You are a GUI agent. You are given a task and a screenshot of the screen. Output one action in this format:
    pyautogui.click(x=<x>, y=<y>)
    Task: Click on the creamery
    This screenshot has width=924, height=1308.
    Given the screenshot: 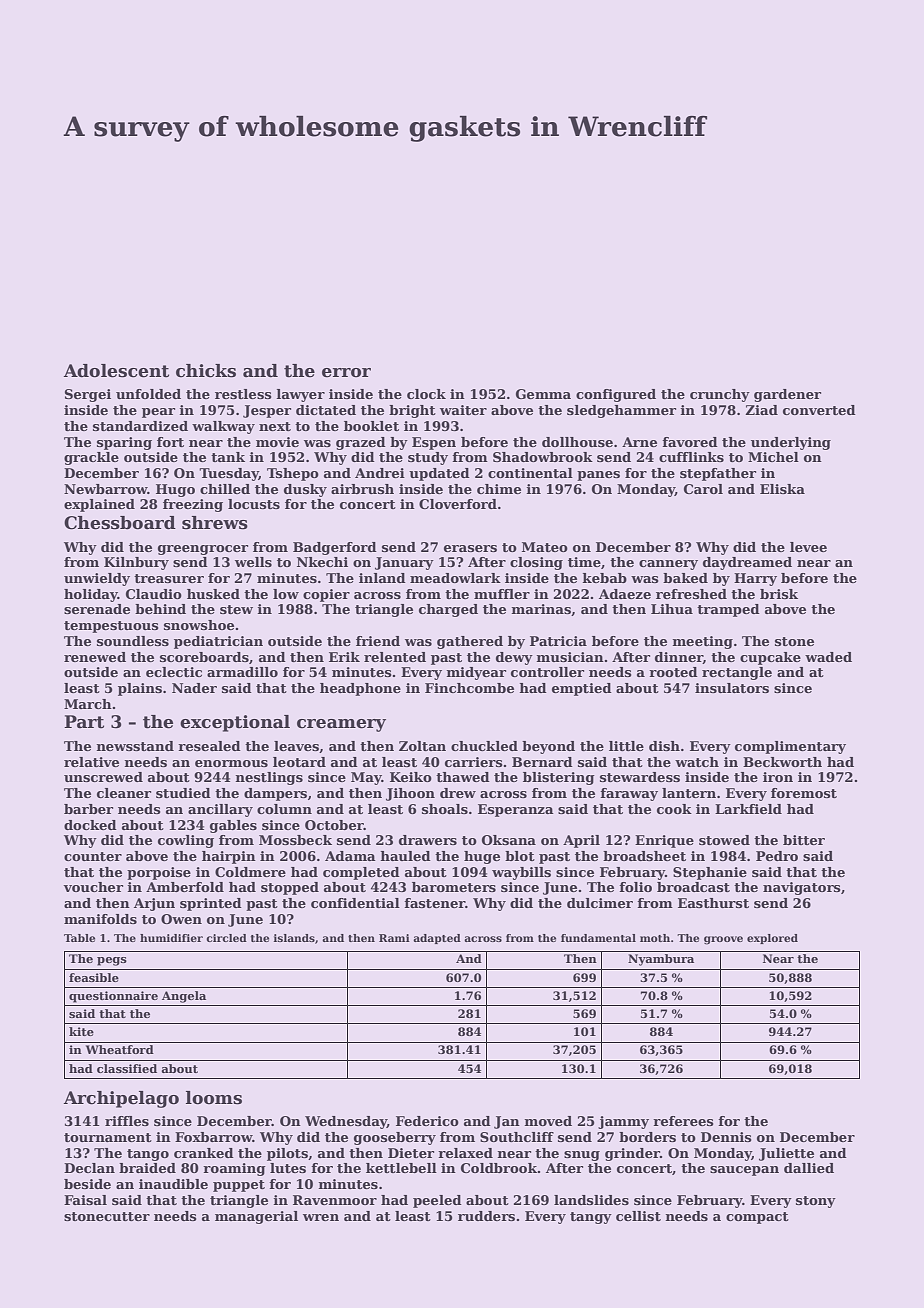 What is the action you would take?
    pyautogui.click(x=341, y=725)
